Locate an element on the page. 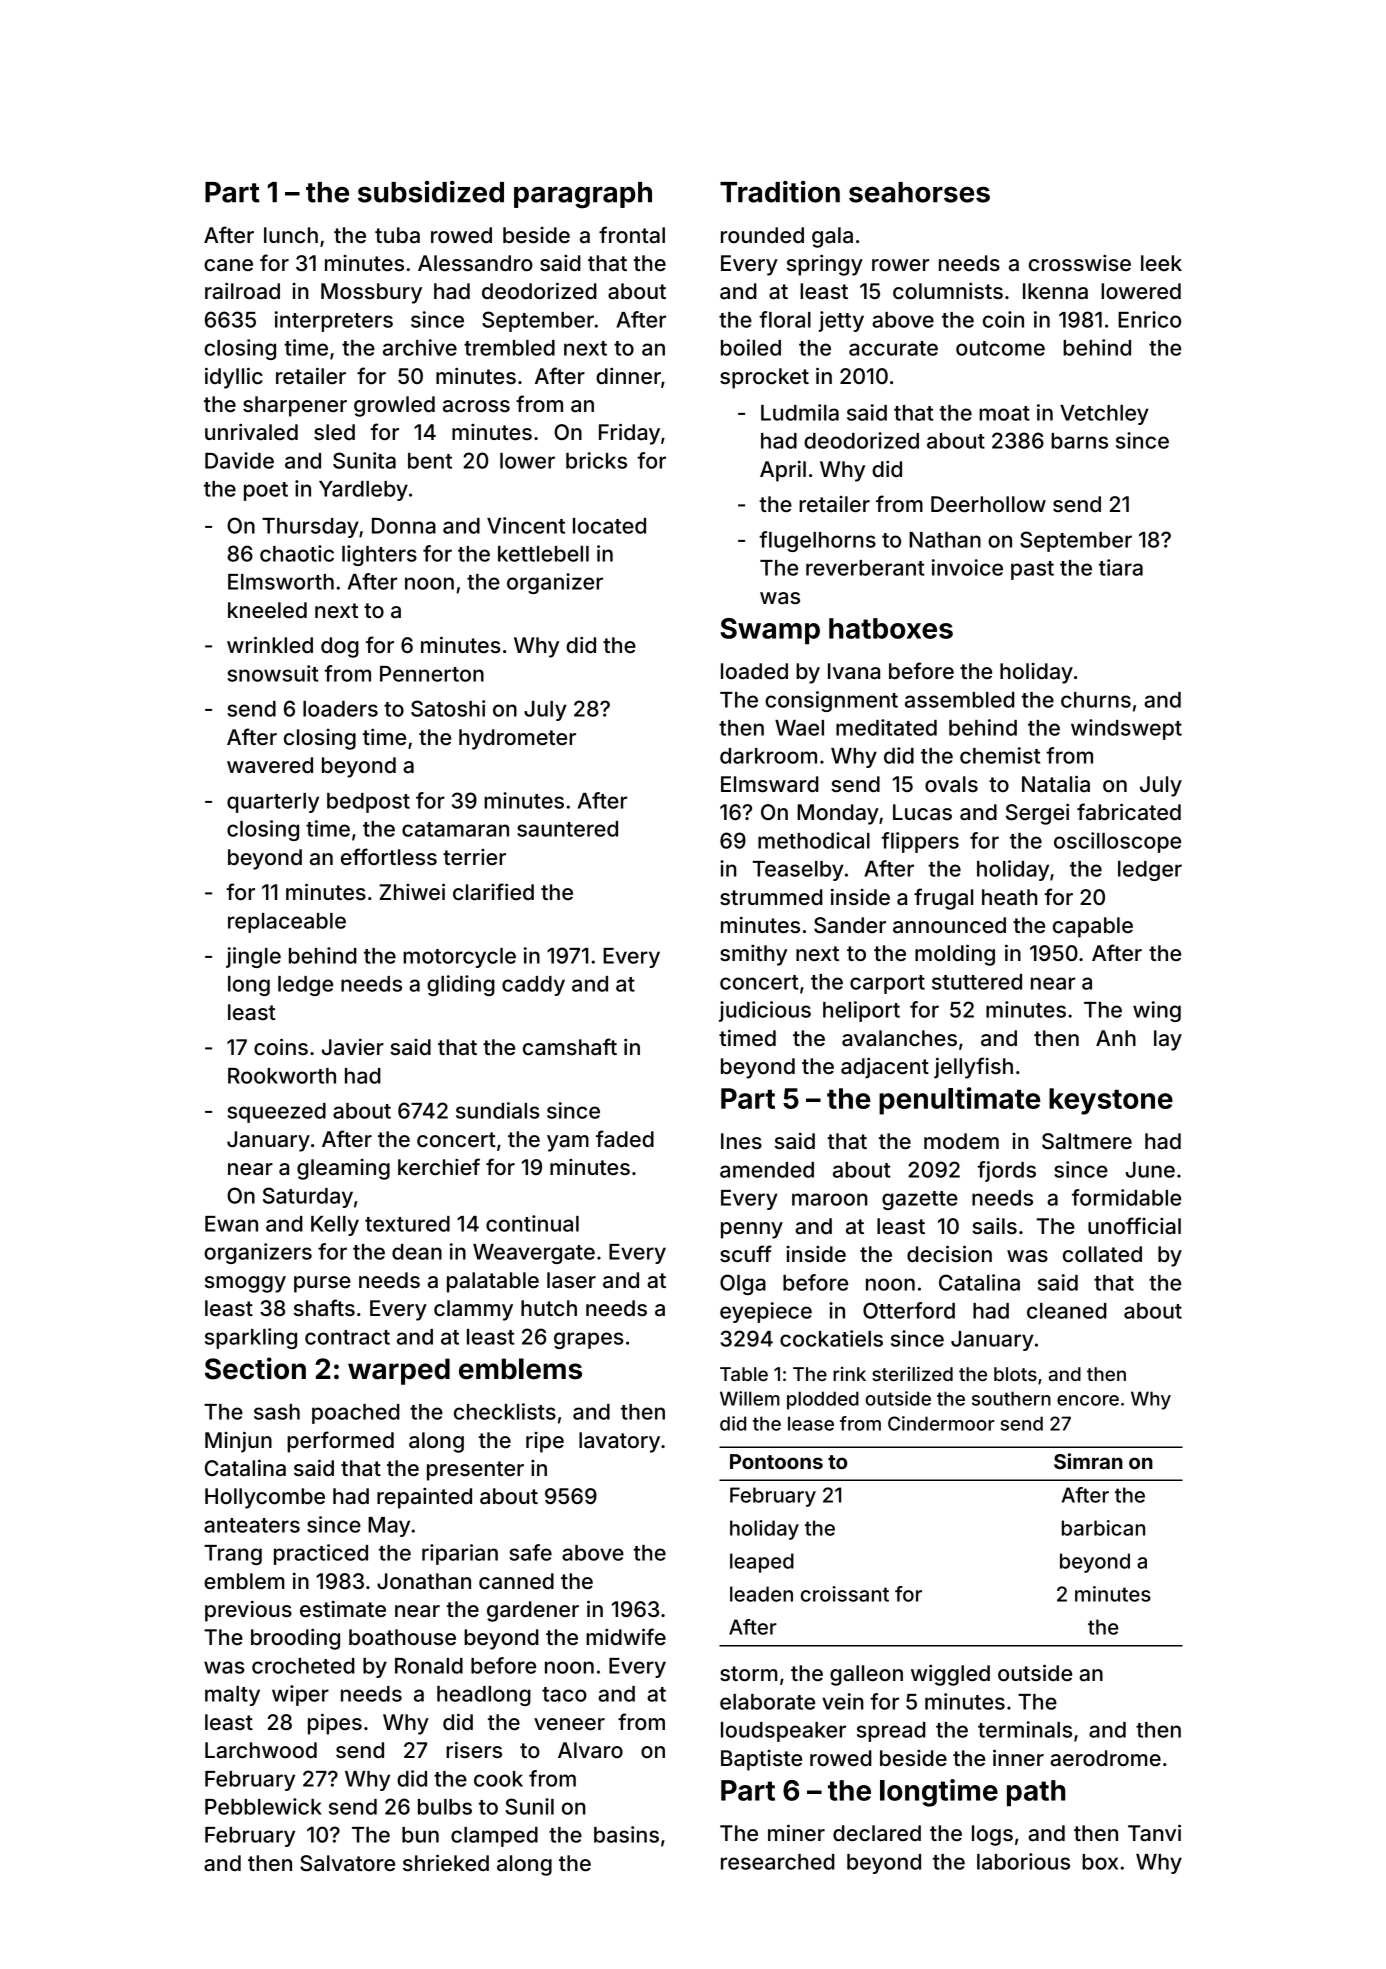 Image resolution: width=1386 pixels, height=1969 pixels. Salvatore is located at coordinates (347, 1863).
